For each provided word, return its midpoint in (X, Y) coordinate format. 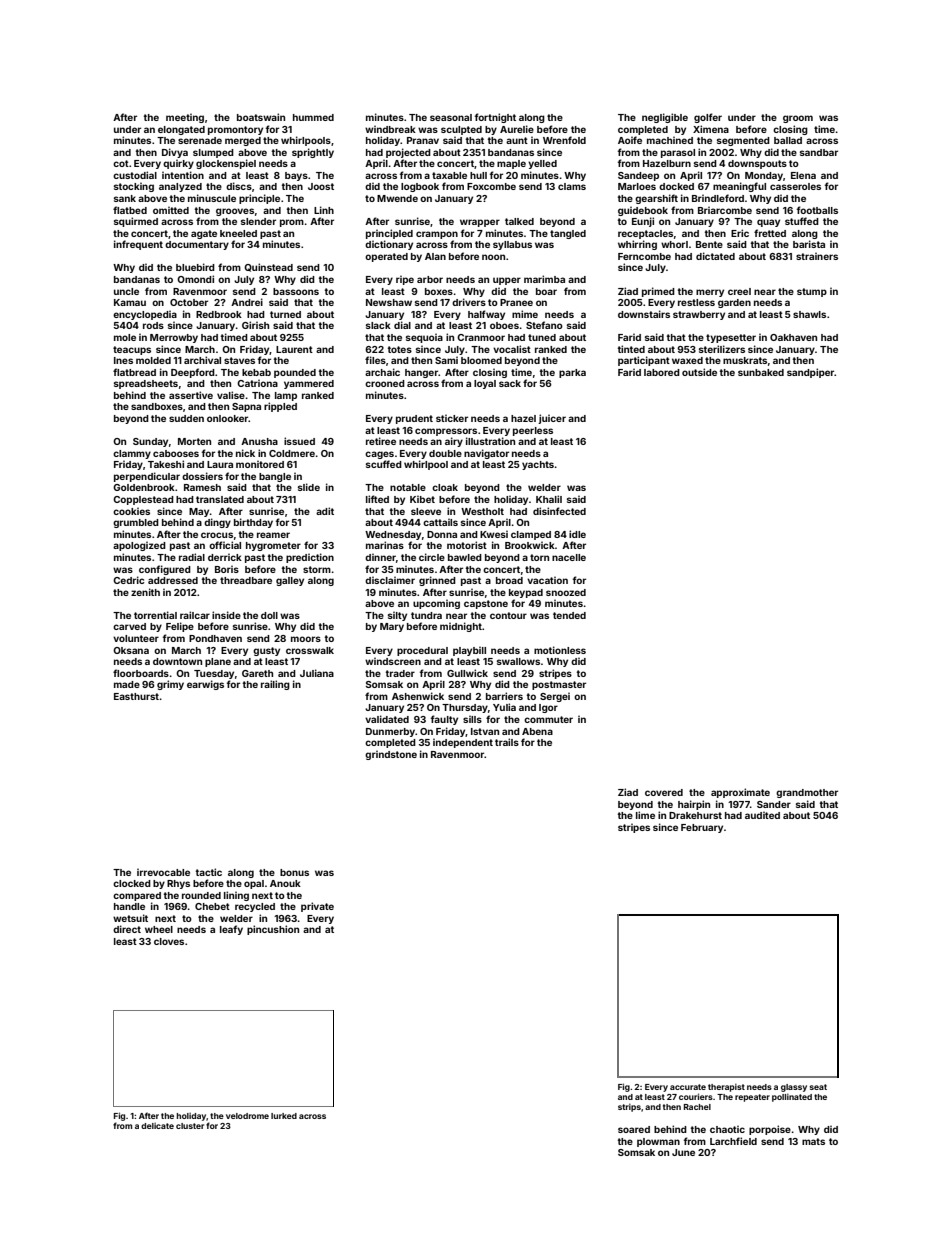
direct (127, 929)
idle (577, 534)
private (317, 907)
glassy (794, 1088)
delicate (157, 1126)
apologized (139, 546)
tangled (568, 234)
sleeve (426, 511)
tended (569, 615)
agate (204, 234)
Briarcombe (725, 210)
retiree (381, 441)
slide (309, 487)
